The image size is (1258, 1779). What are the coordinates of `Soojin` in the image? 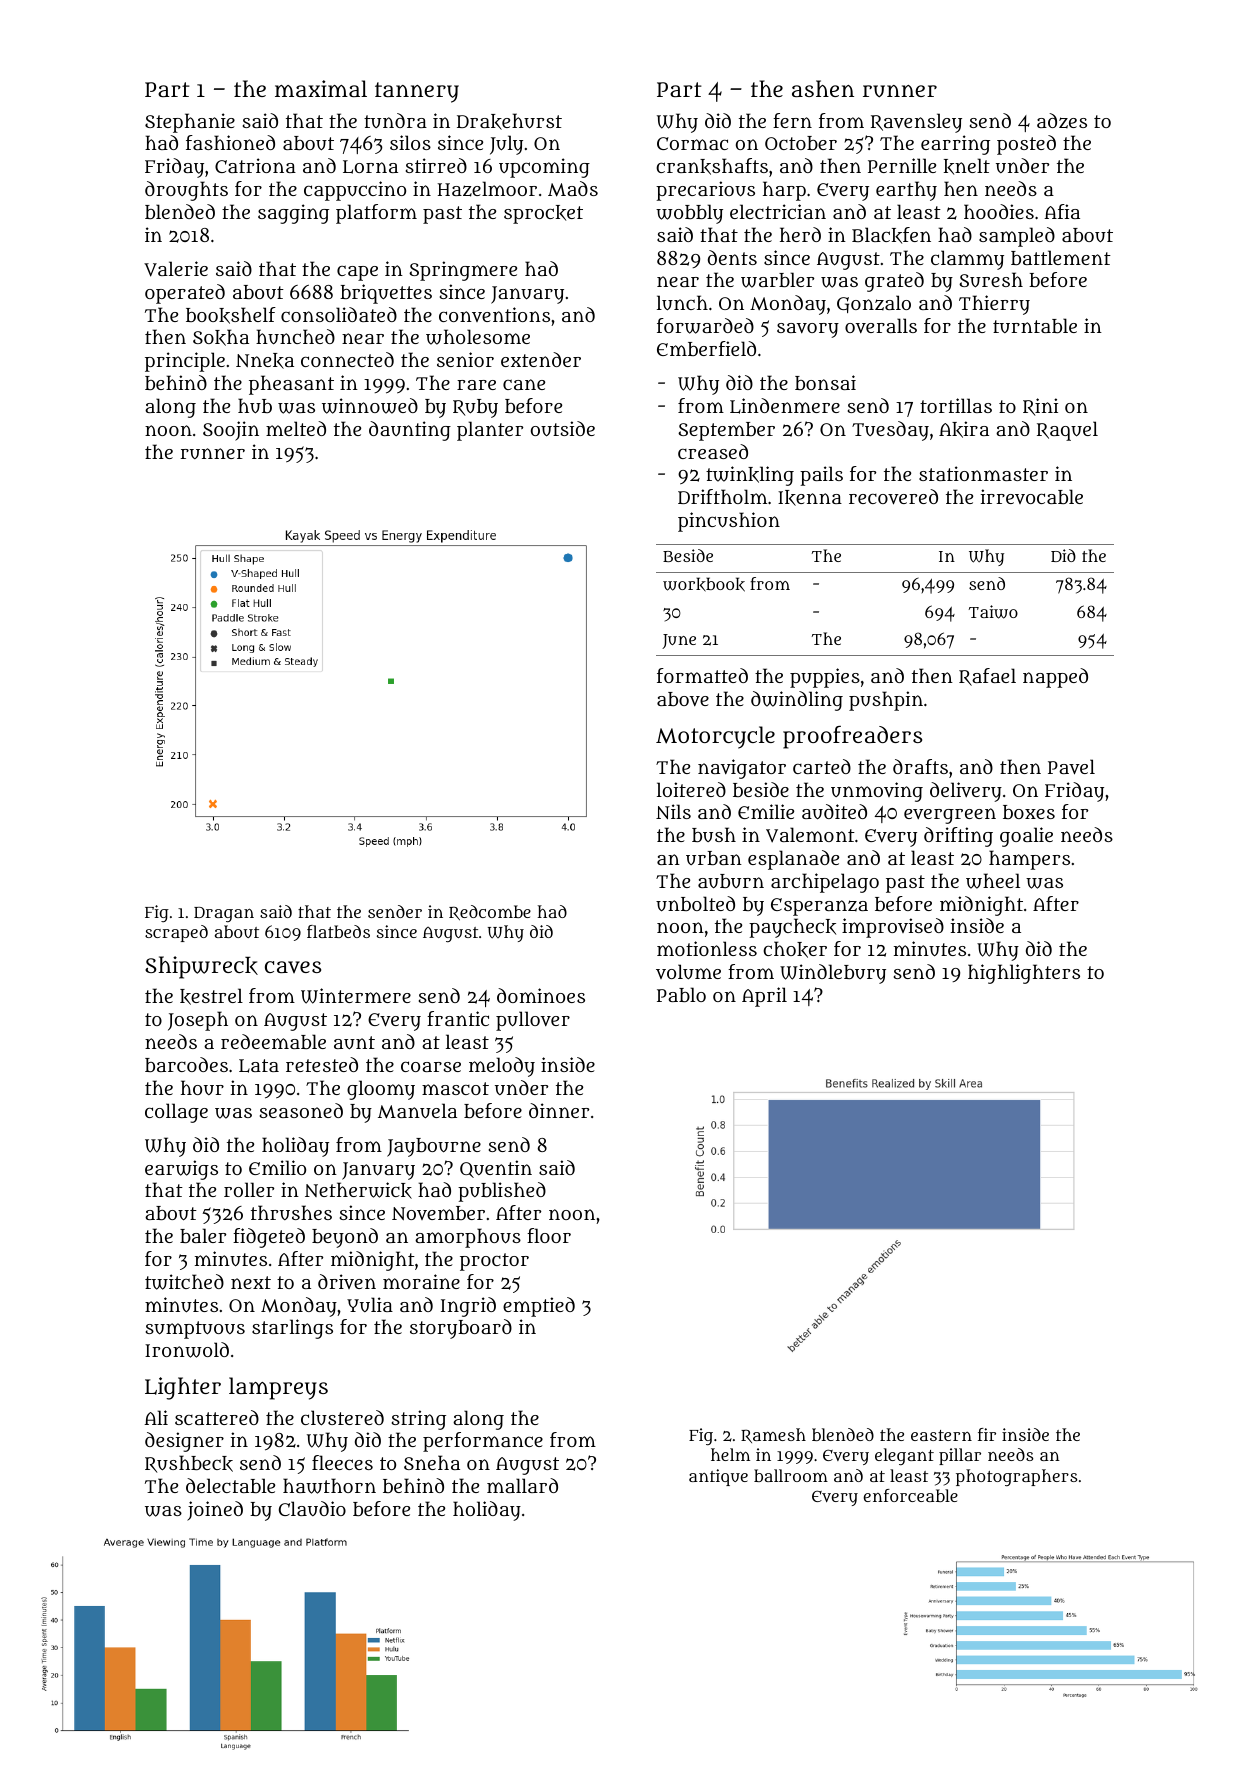 It's located at (231, 431).
